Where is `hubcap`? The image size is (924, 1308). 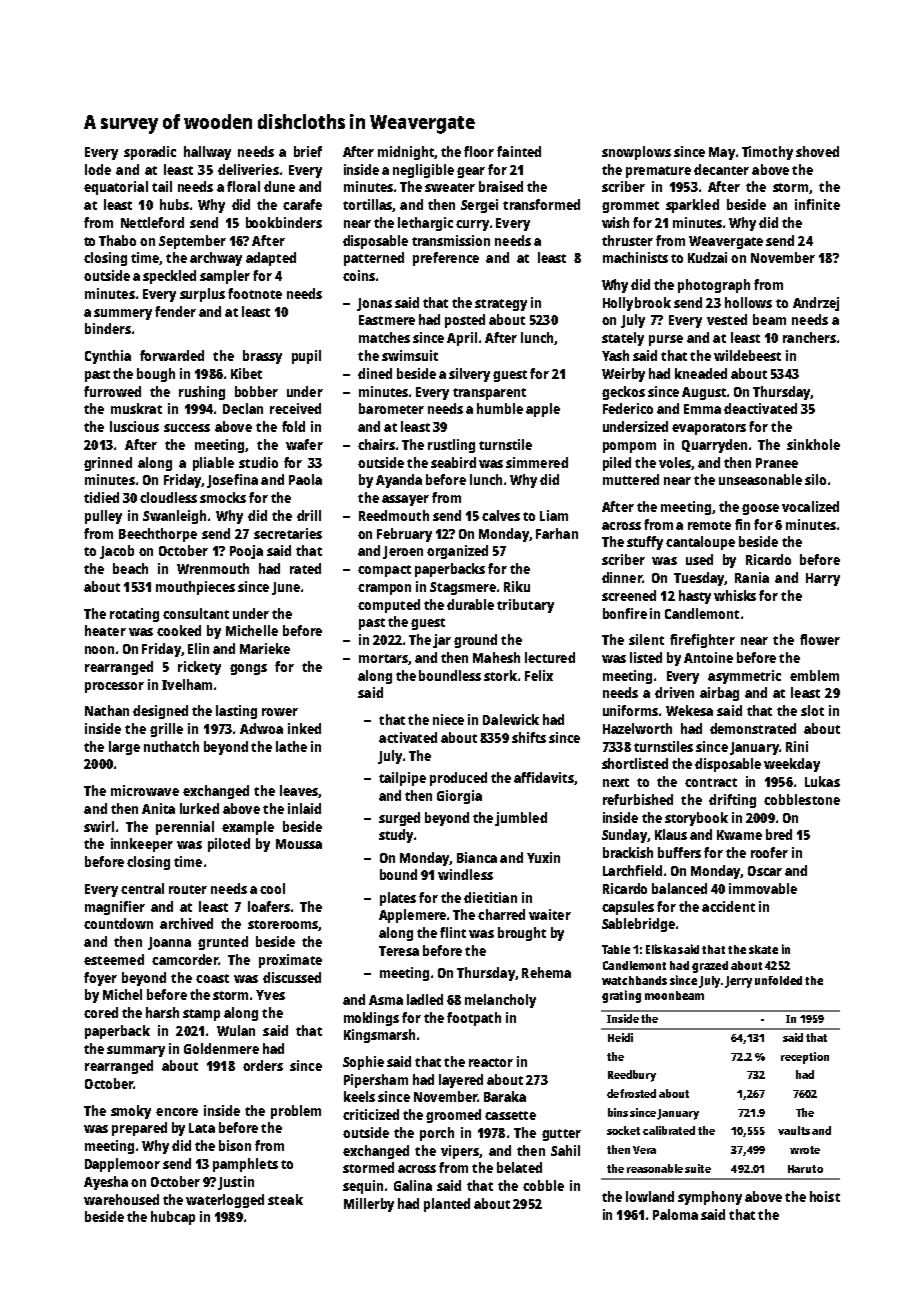 hubcap is located at coordinates (173, 1218).
